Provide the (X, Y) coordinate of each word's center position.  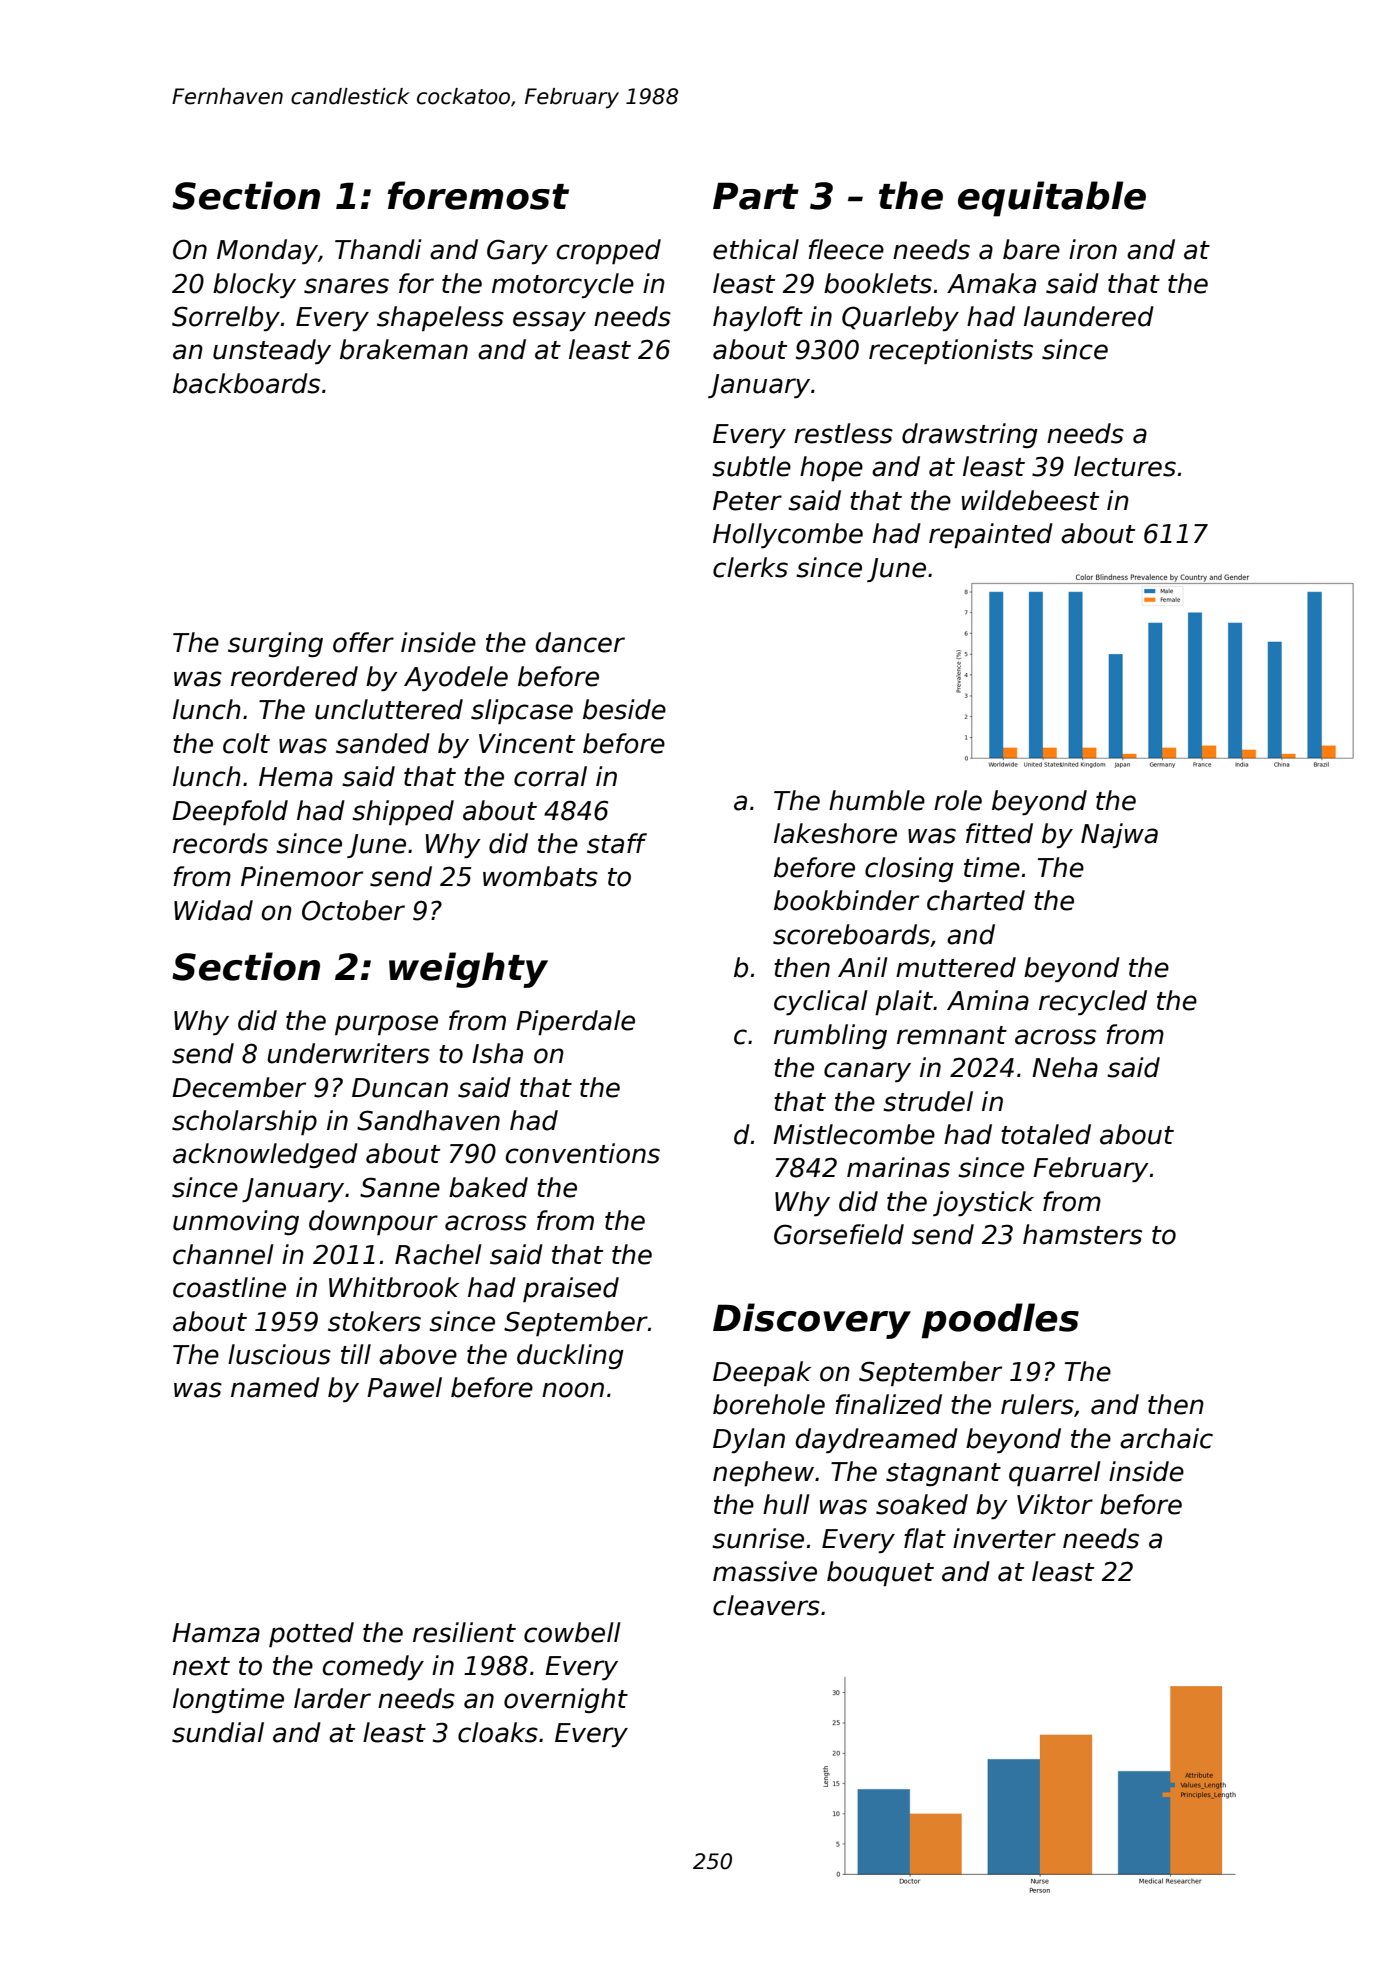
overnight (566, 1700)
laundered (1089, 316)
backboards (246, 383)
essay (549, 321)
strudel (928, 1101)
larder (332, 1698)
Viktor (1055, 1504)
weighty (468, 970)
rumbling (830, 1036)
